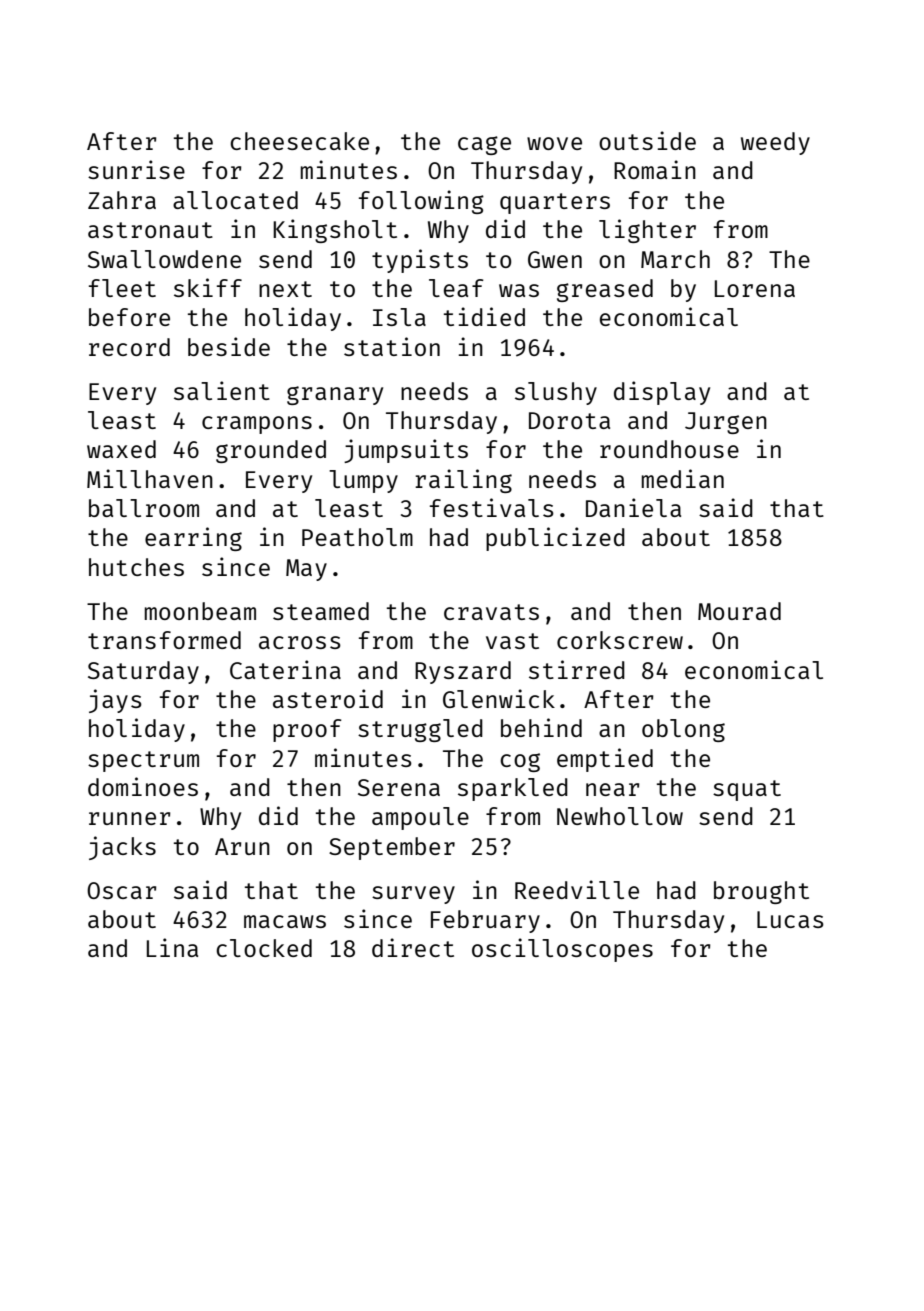  What do you see at coordinates (136, 169) in the image?
I see `sunrise` at bounding box center [136, 169].
